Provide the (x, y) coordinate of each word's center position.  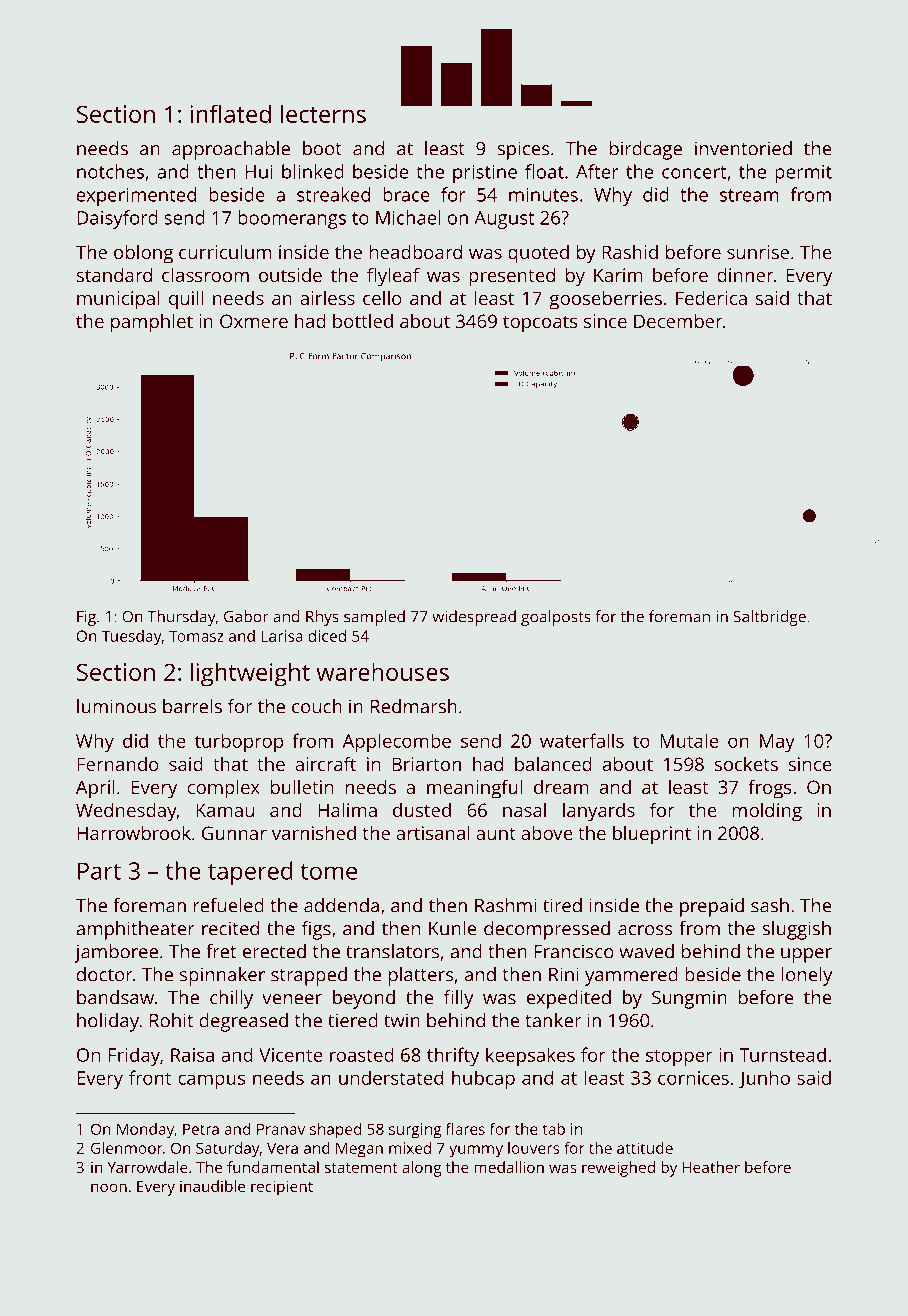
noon (109, 1187)
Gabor (246, 616)
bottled (363, 321)
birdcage (646, 150)
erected (274, 951)
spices (523, 150)
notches (110, 171)
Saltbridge (769, 618)
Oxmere (254, 321)
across (645, 930)
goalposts (556, 618)
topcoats (540, 324)
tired (562, 905)
